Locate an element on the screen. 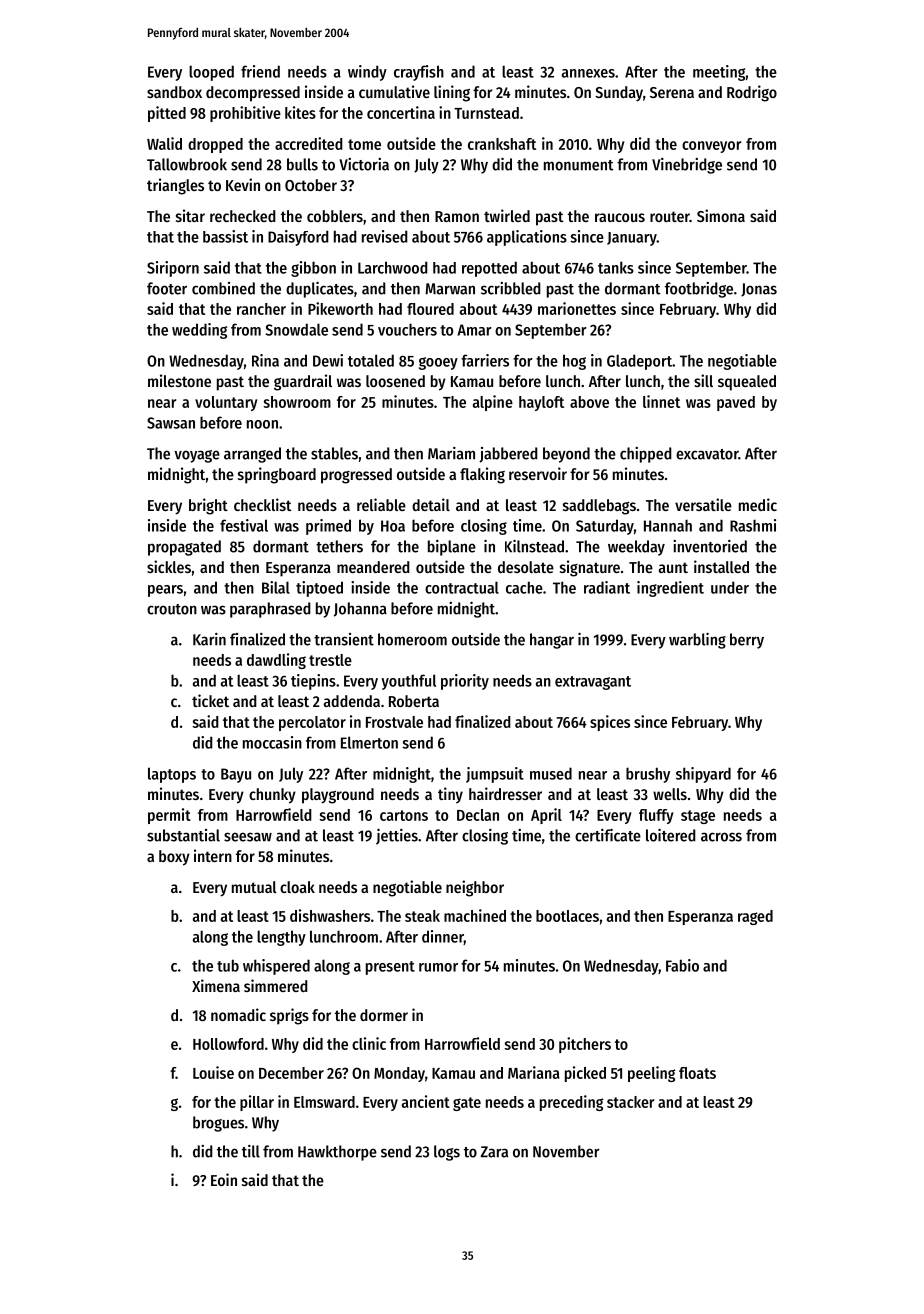  Hannah is located at coordinates (668, 525).
